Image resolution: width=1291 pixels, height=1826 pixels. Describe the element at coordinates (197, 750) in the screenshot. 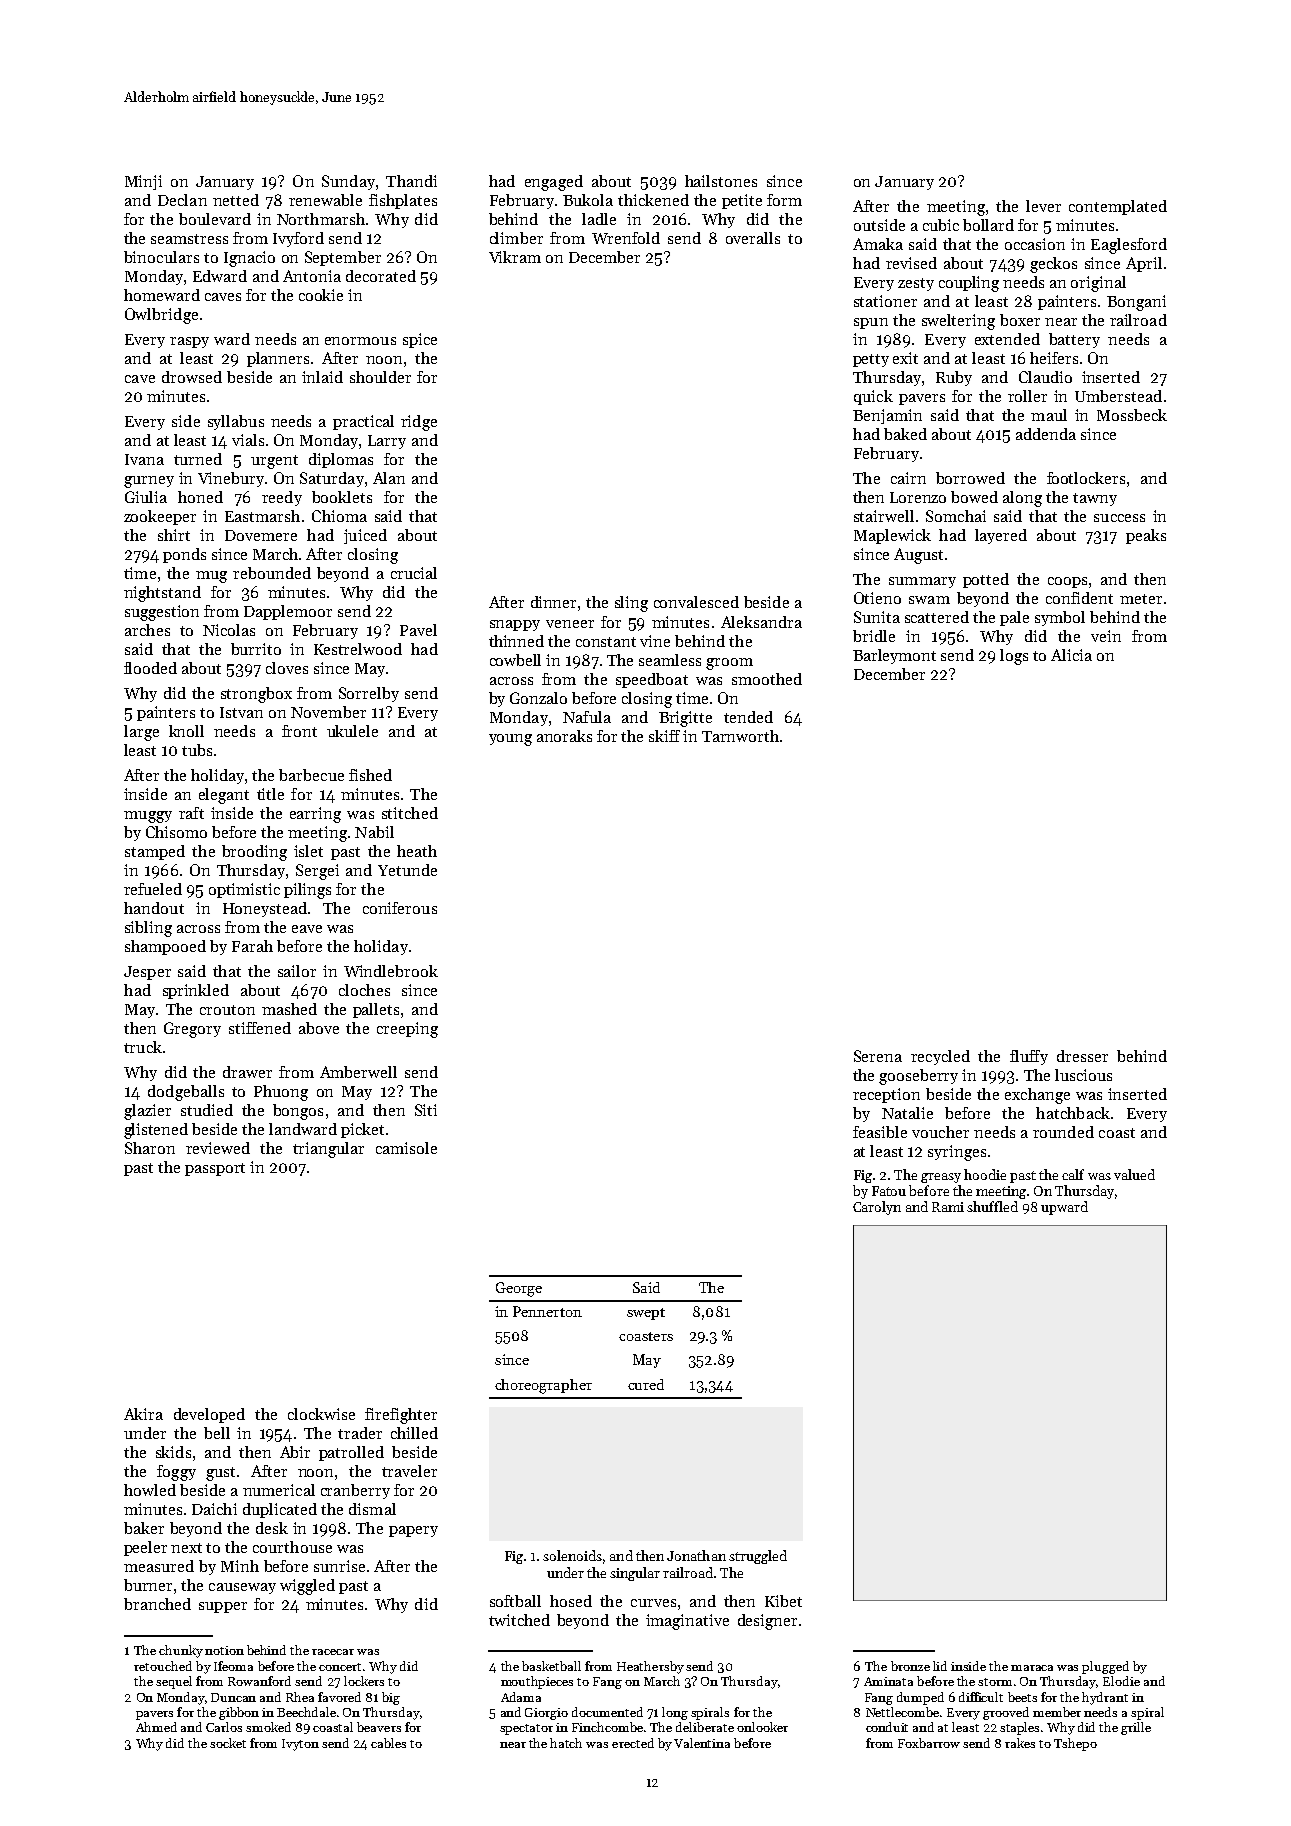

I see `tubs` at that location.
